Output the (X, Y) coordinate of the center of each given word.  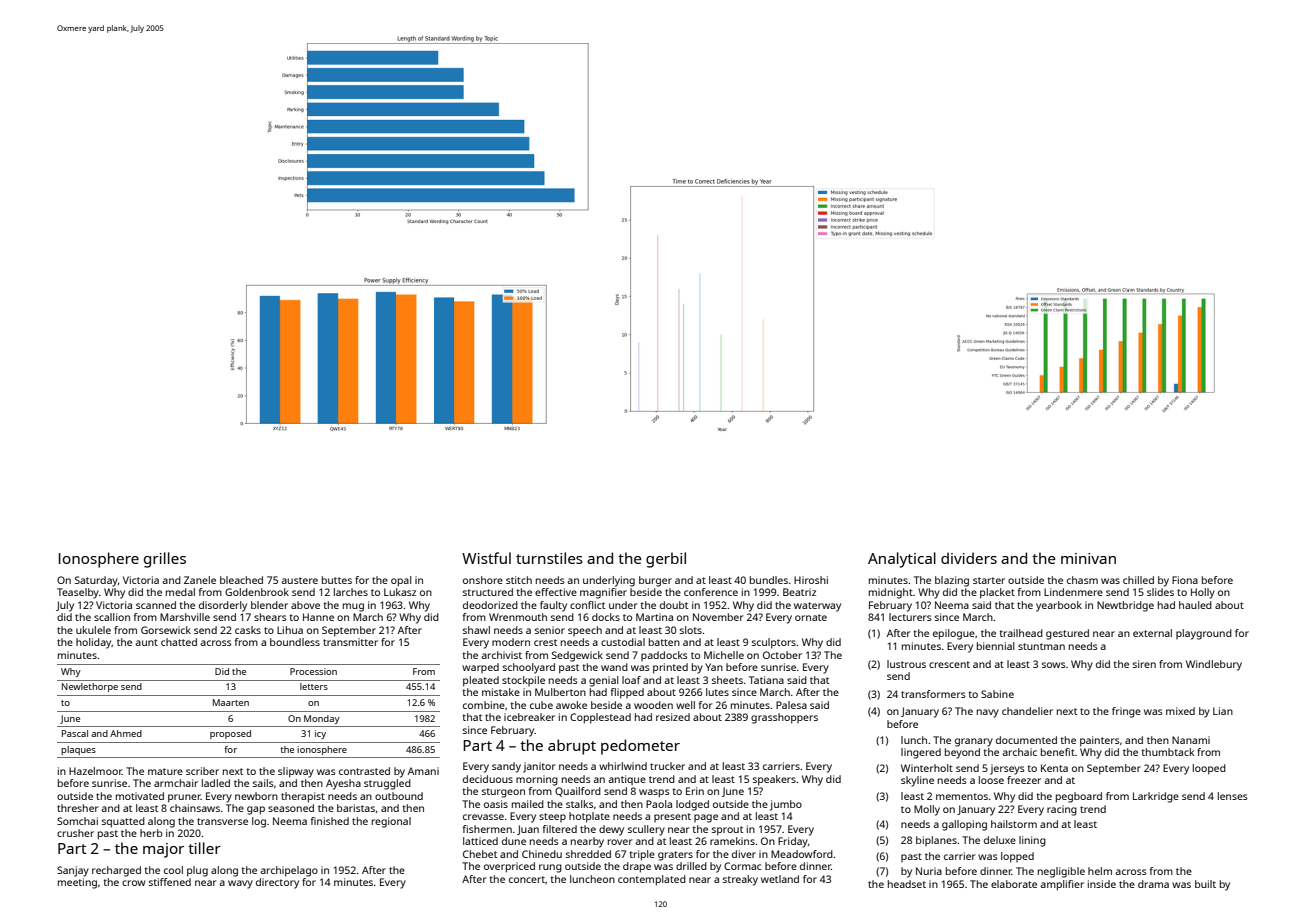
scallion (112, 617)
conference (711, 592)
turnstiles (549, 558)
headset (907, 884)
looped (1209, 769)
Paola (659, 804)
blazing (952, 581)
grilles (165, 560)
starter (989, 580)
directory (277, 883)
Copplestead (600, 718)
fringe (1126, 712)
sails (263, 783)
